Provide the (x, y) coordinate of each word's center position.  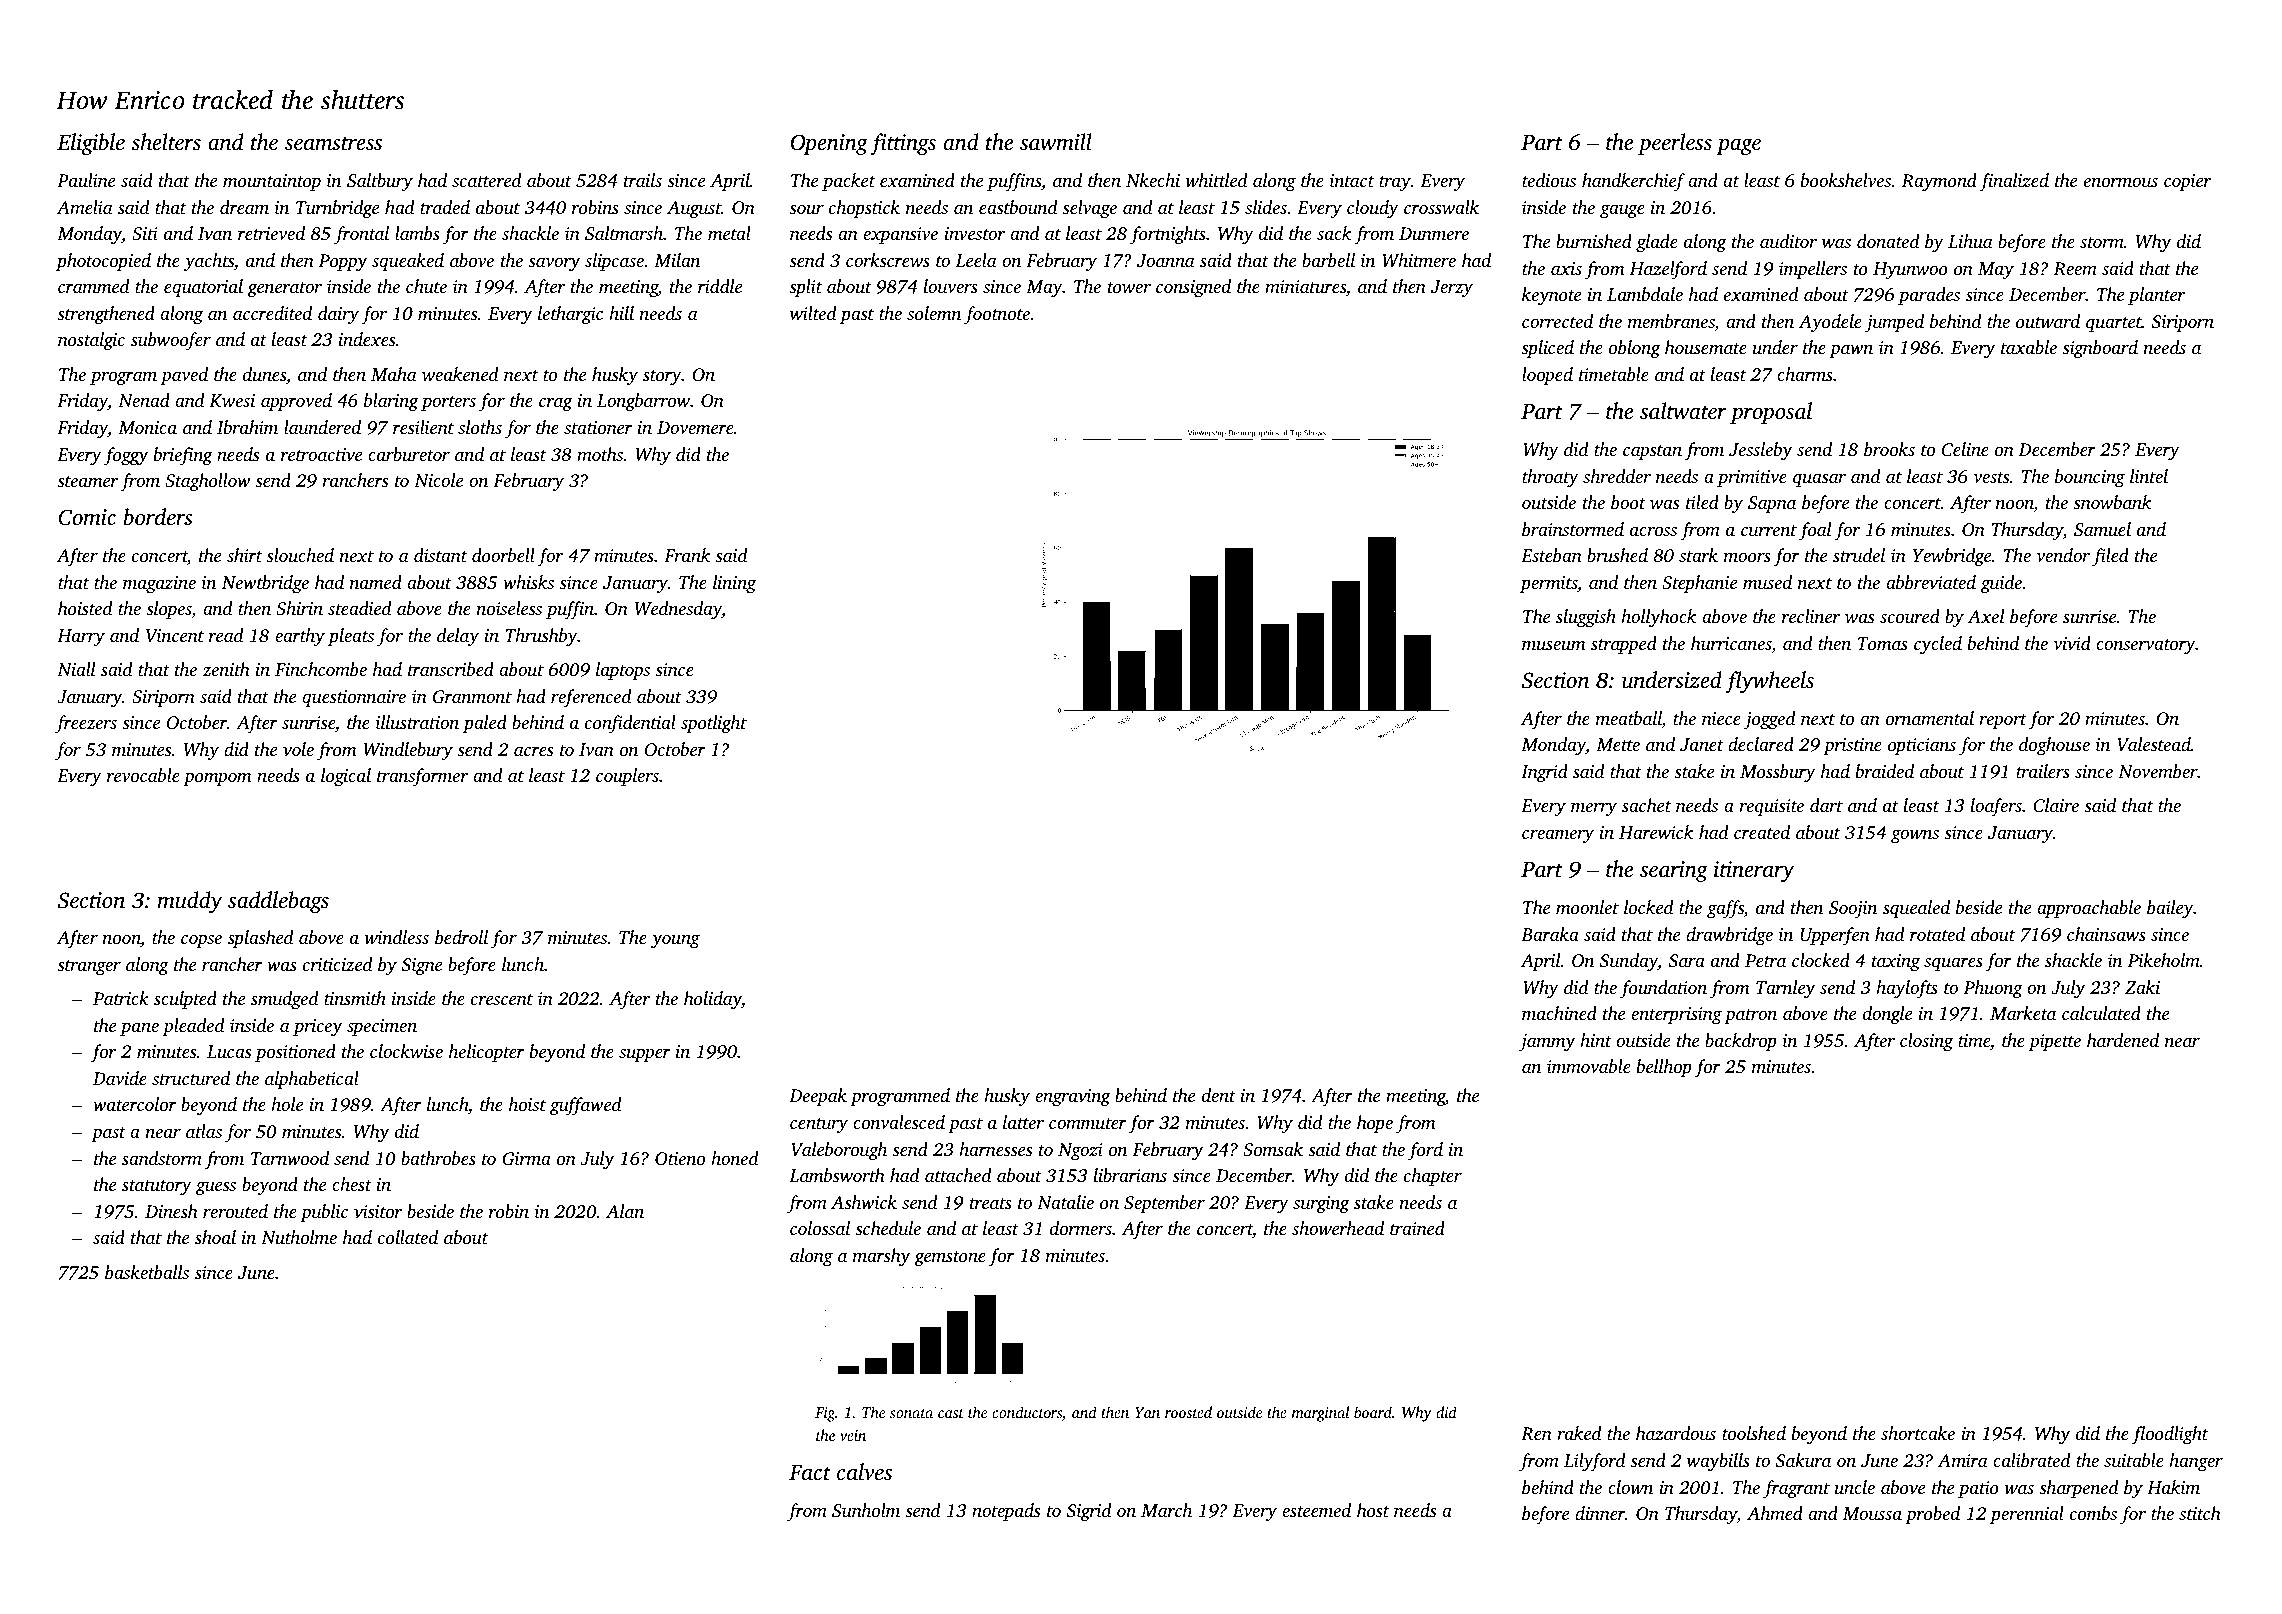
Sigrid (1089, 1512)
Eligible (91, 144)
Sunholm (866, 1510)
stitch (2200, 1513)
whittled (1216, 180)
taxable (2029, 347)
